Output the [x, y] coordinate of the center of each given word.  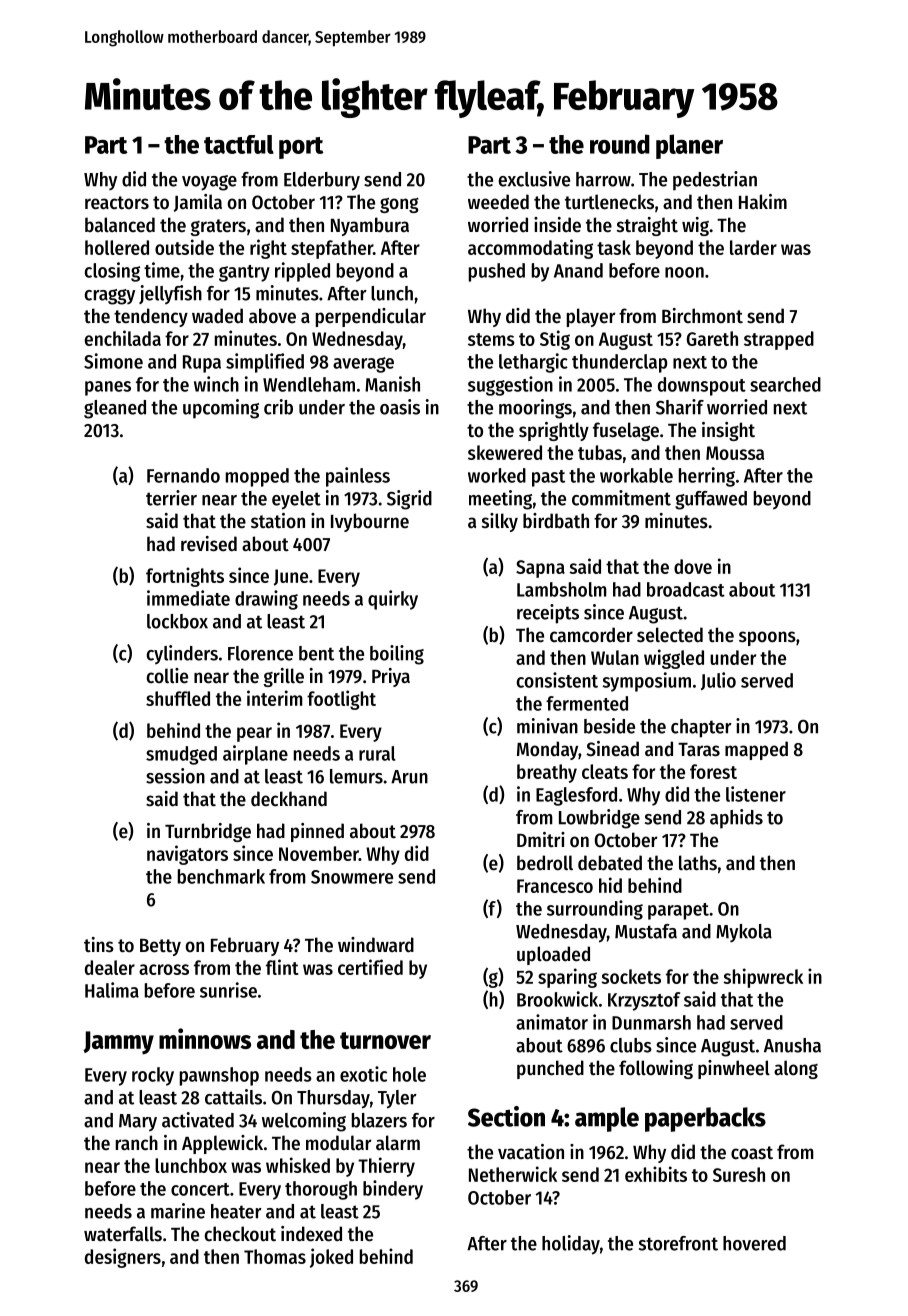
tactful [239, 144]
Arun [409, 777]
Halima [112, 990]
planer [689, 146]
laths [698, 862]
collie [167, 676]
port [301, 148]
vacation [531, 1151]
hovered [754, 1243]
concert [200, 1189]
